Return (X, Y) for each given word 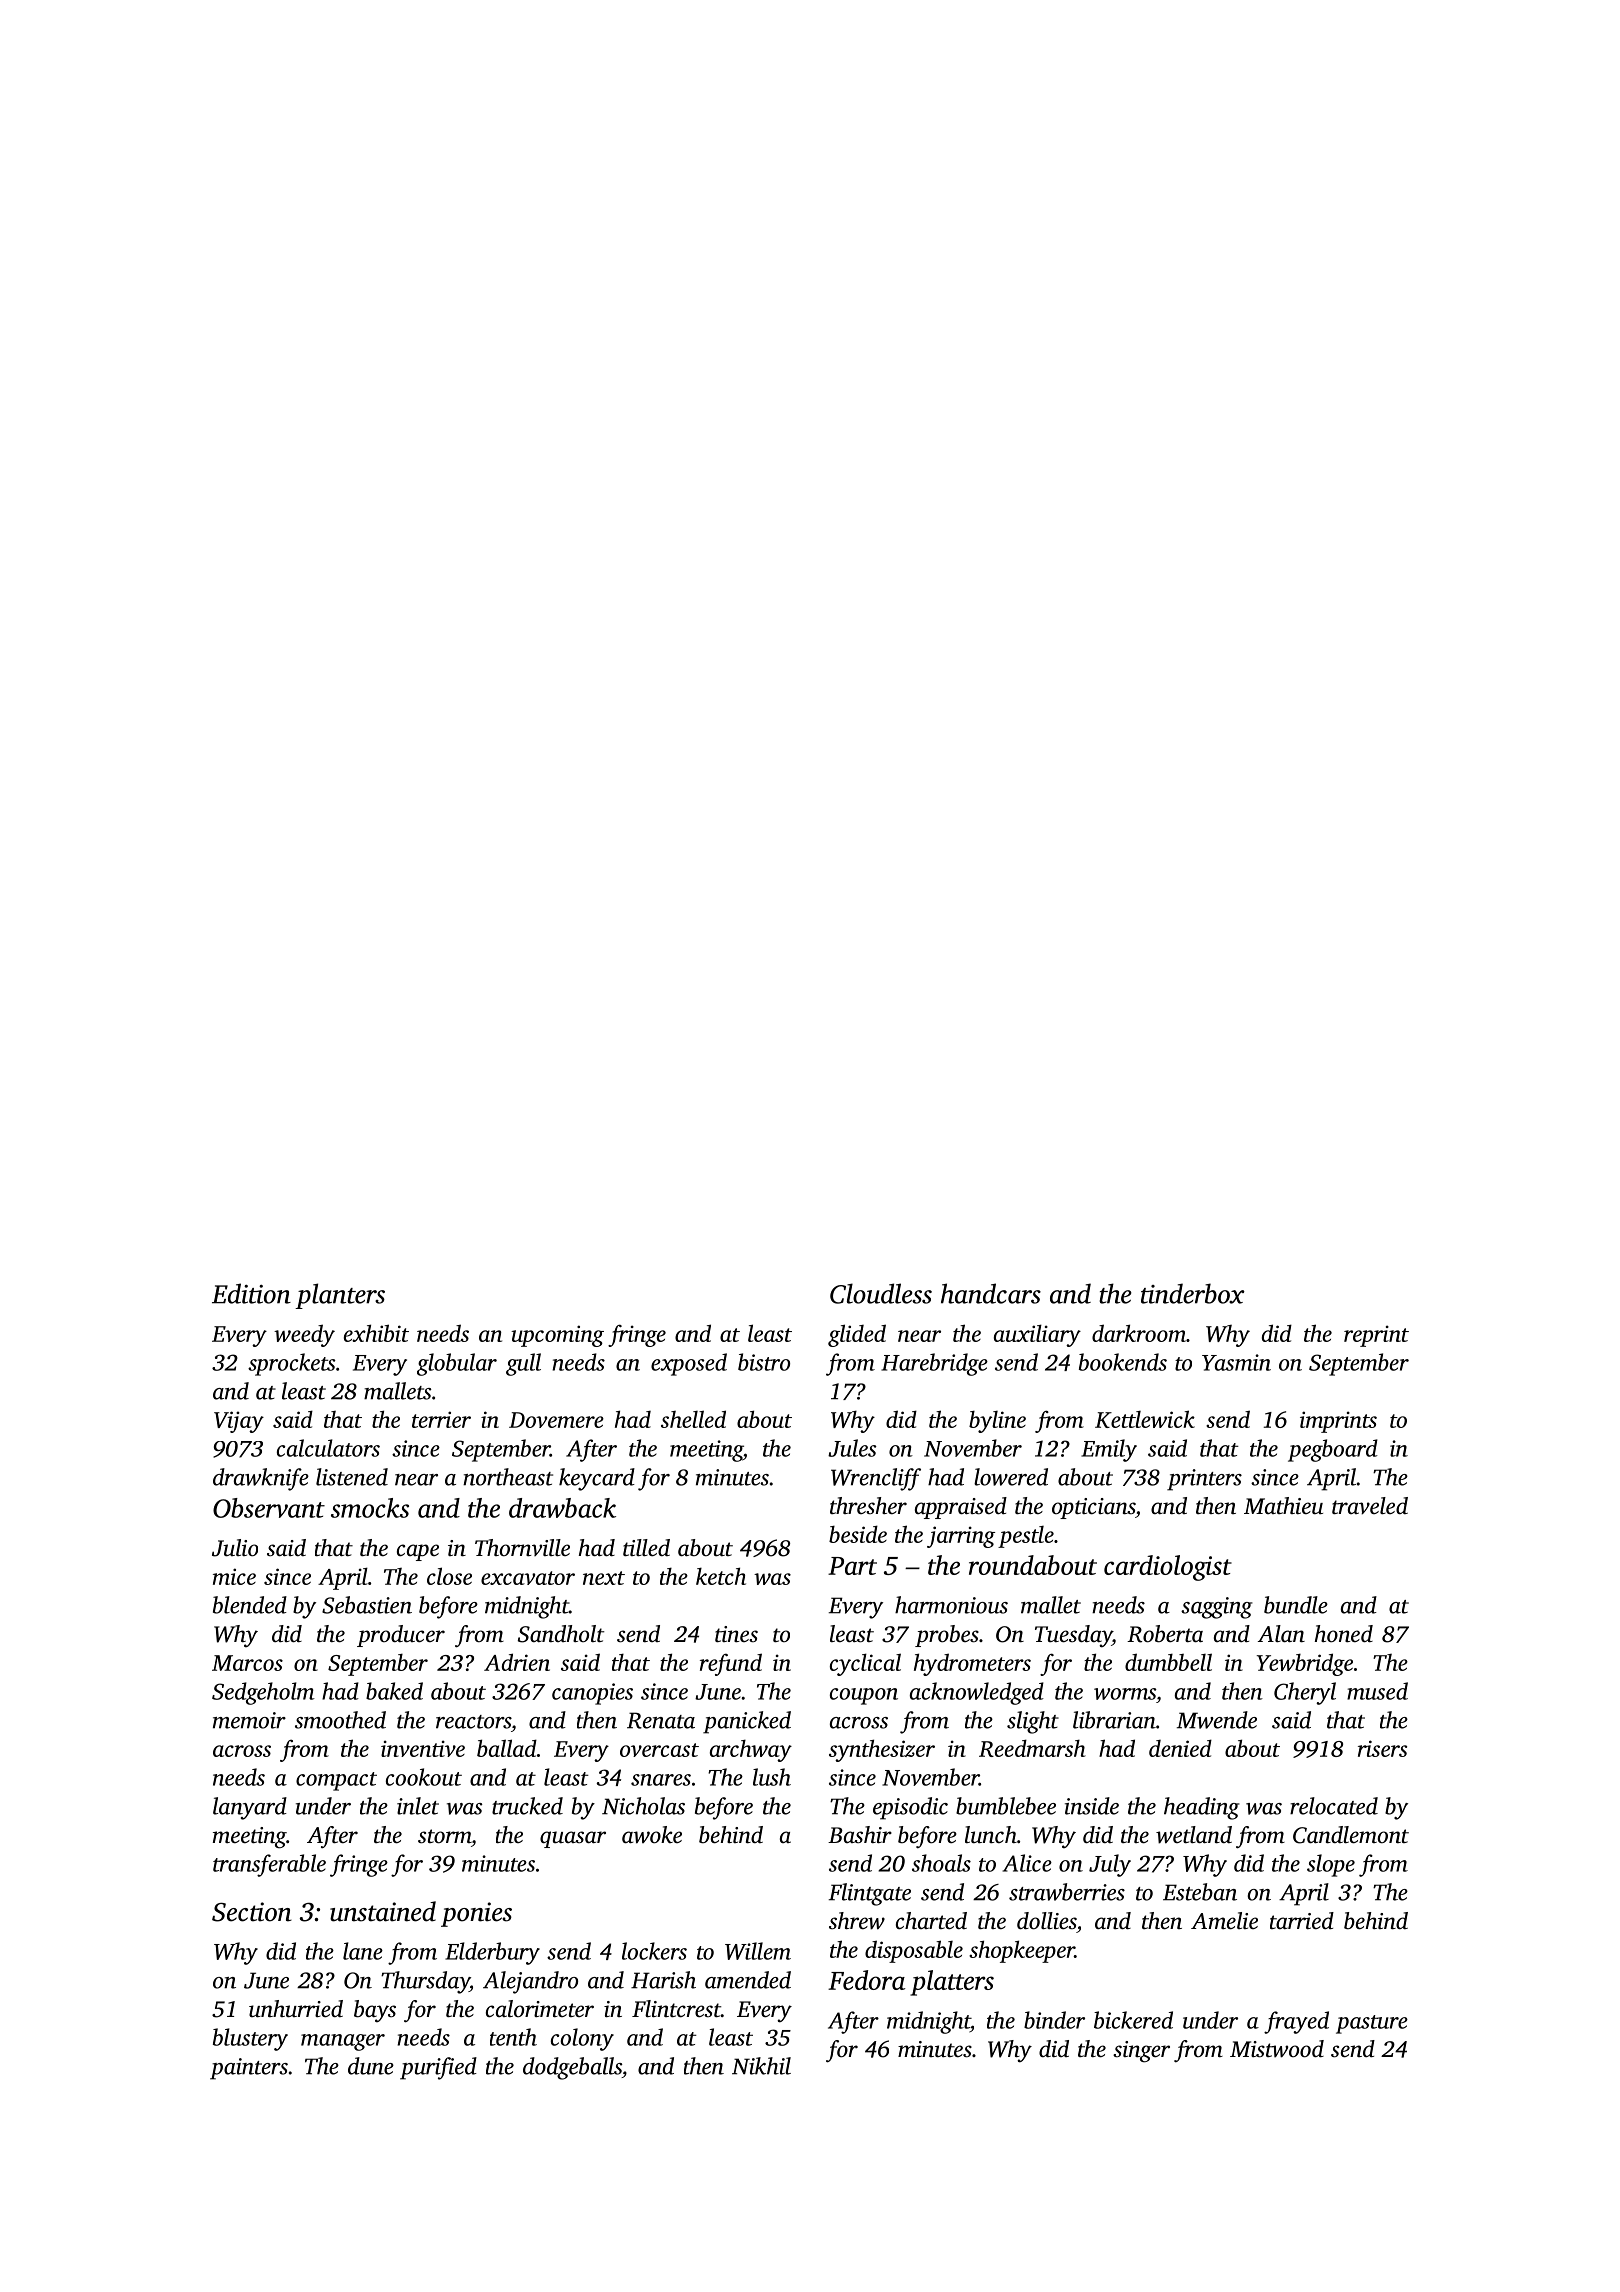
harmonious (951, 1605)
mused (1377, 1691)
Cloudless (881, 1293)
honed (1344, 1634)
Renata (661, 1720)
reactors (473, 1722)
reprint (1376, 1336)
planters (340, 1296)
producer (401, 1636)
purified (438, 2068)
